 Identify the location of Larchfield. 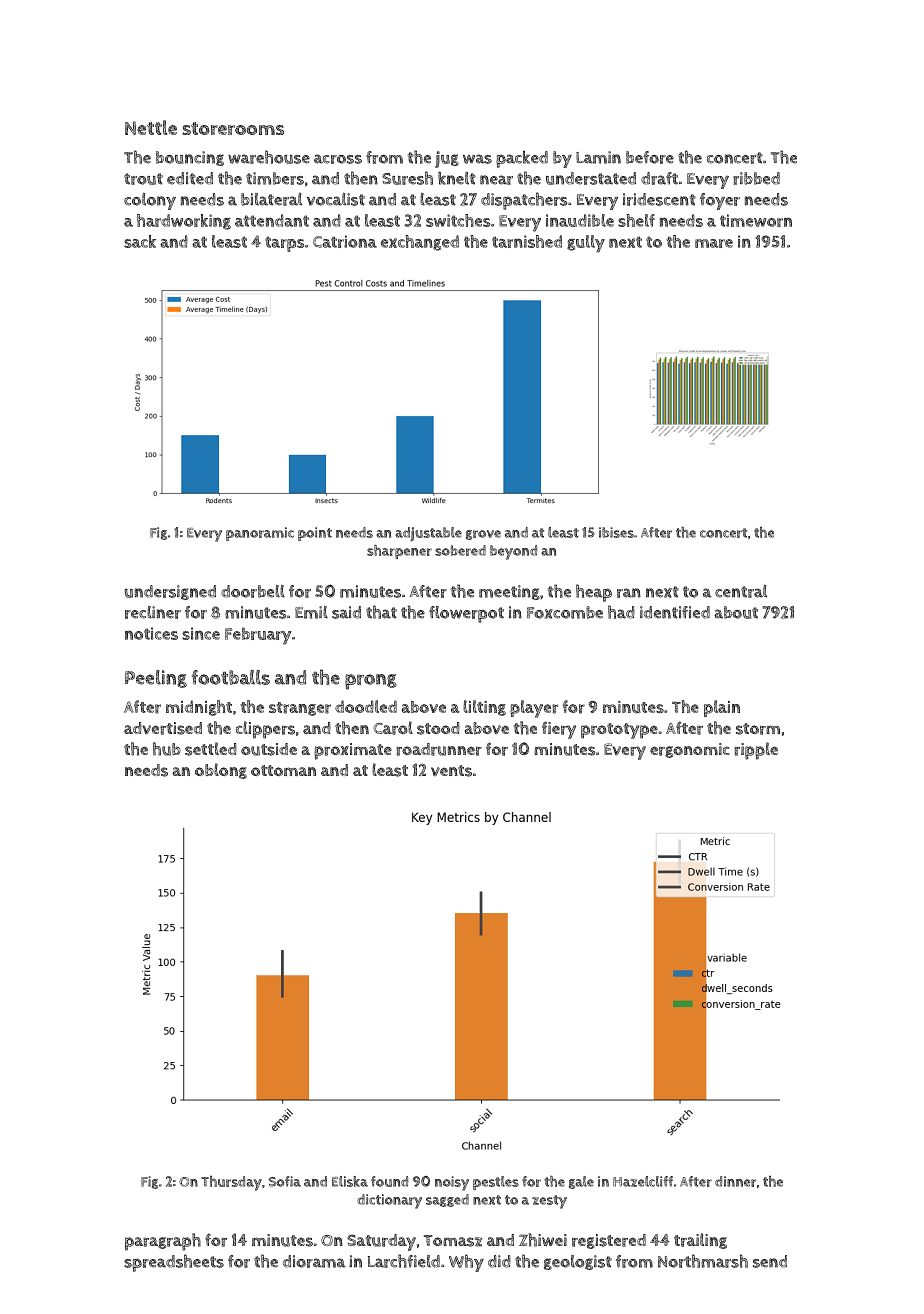
(404, 1261).
